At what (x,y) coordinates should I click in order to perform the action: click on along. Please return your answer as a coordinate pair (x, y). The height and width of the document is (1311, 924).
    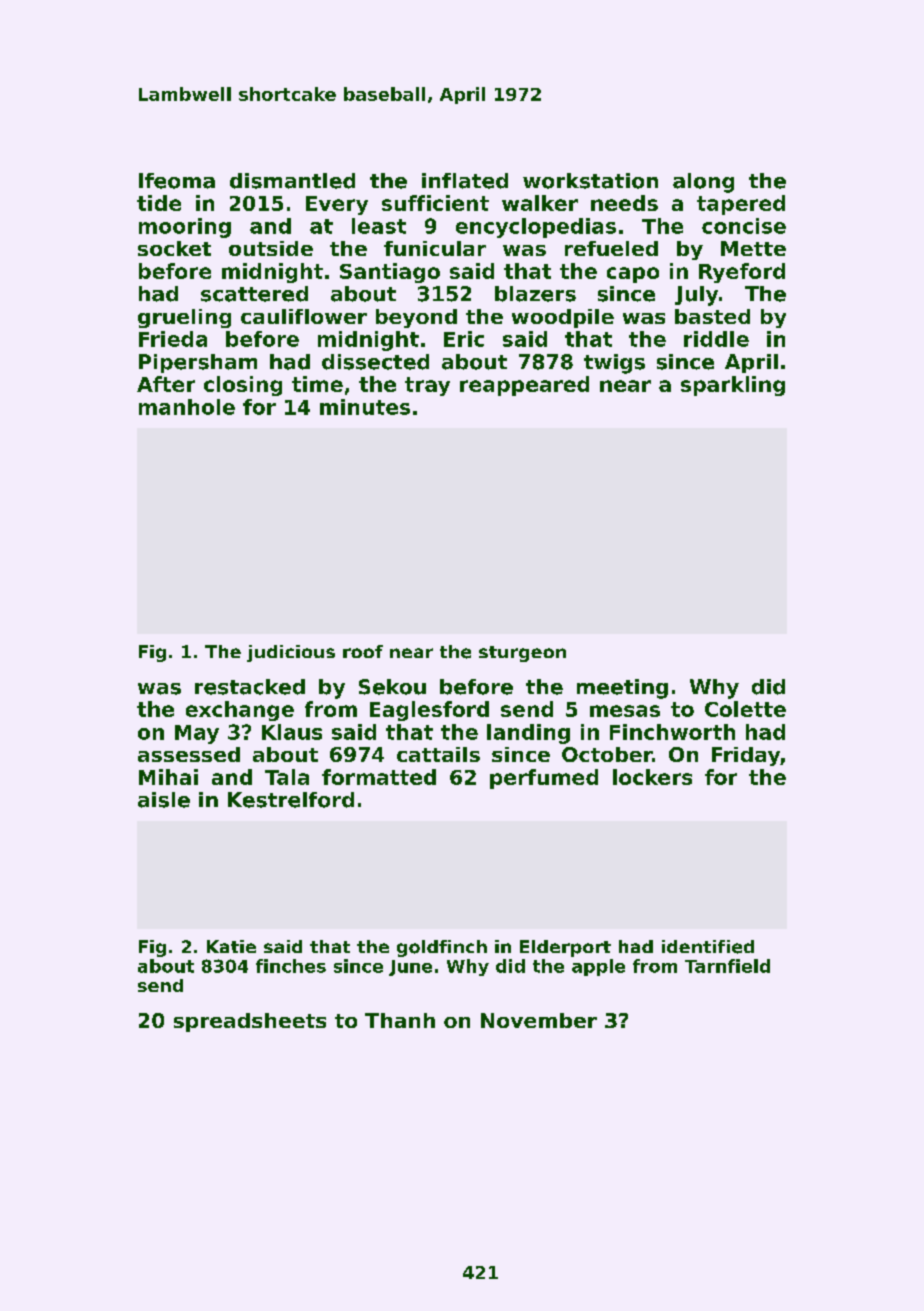
    Looking at the image, I should click on (703, 183).
